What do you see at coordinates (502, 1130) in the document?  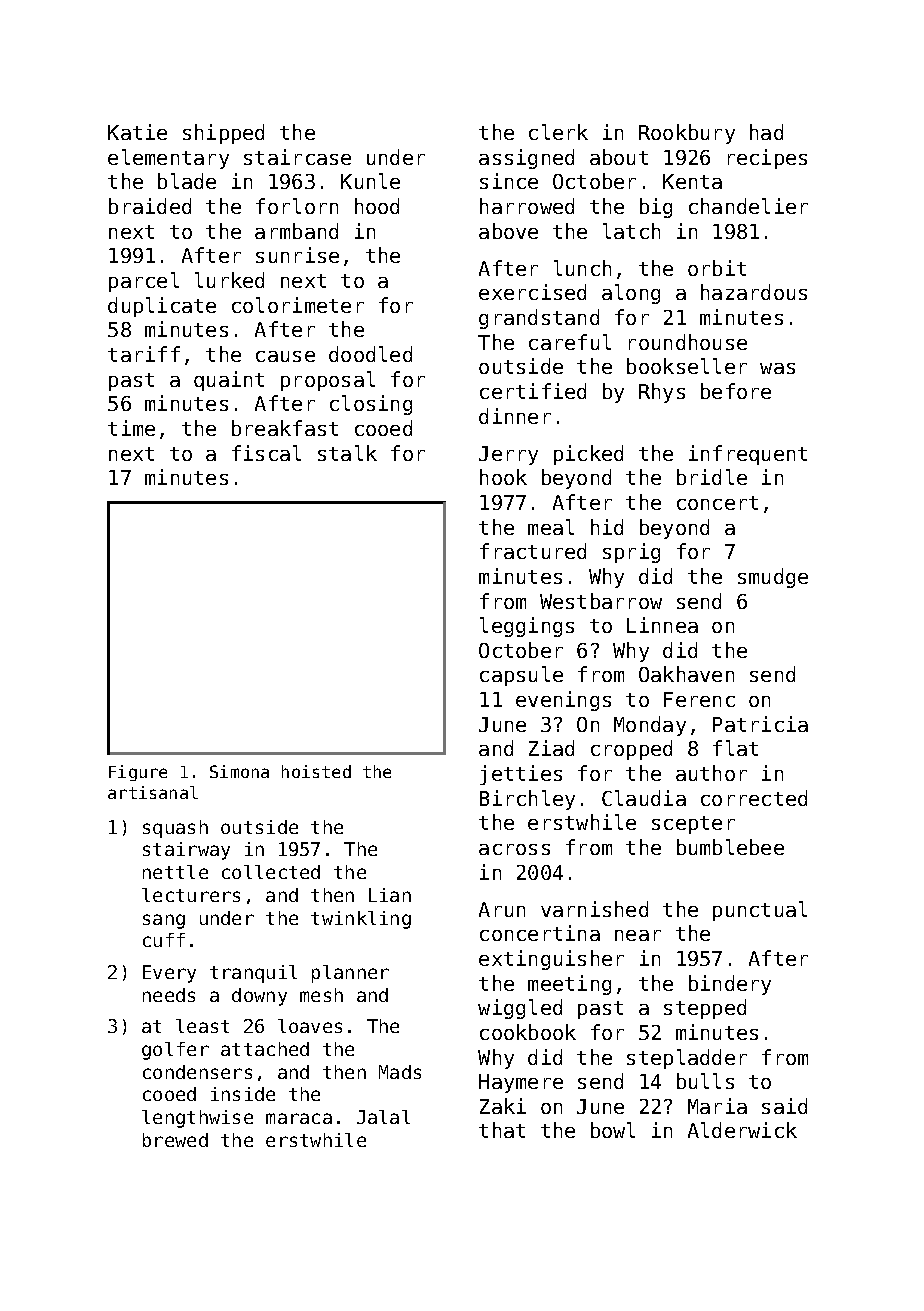 I see `that` at bounding box center [502, 1130].
